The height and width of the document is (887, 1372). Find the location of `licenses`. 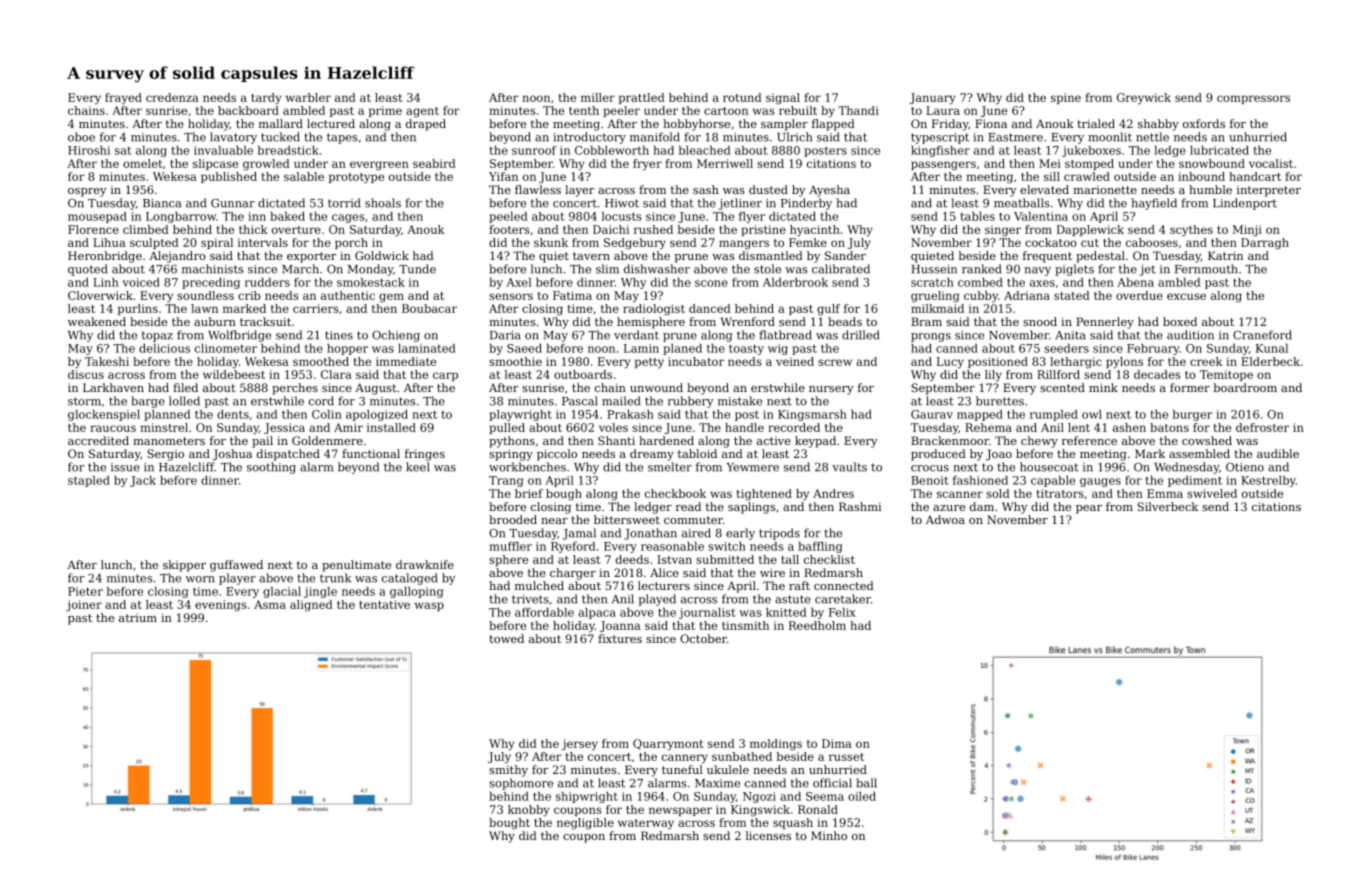

licenses is located at coordinates (768, 835).
